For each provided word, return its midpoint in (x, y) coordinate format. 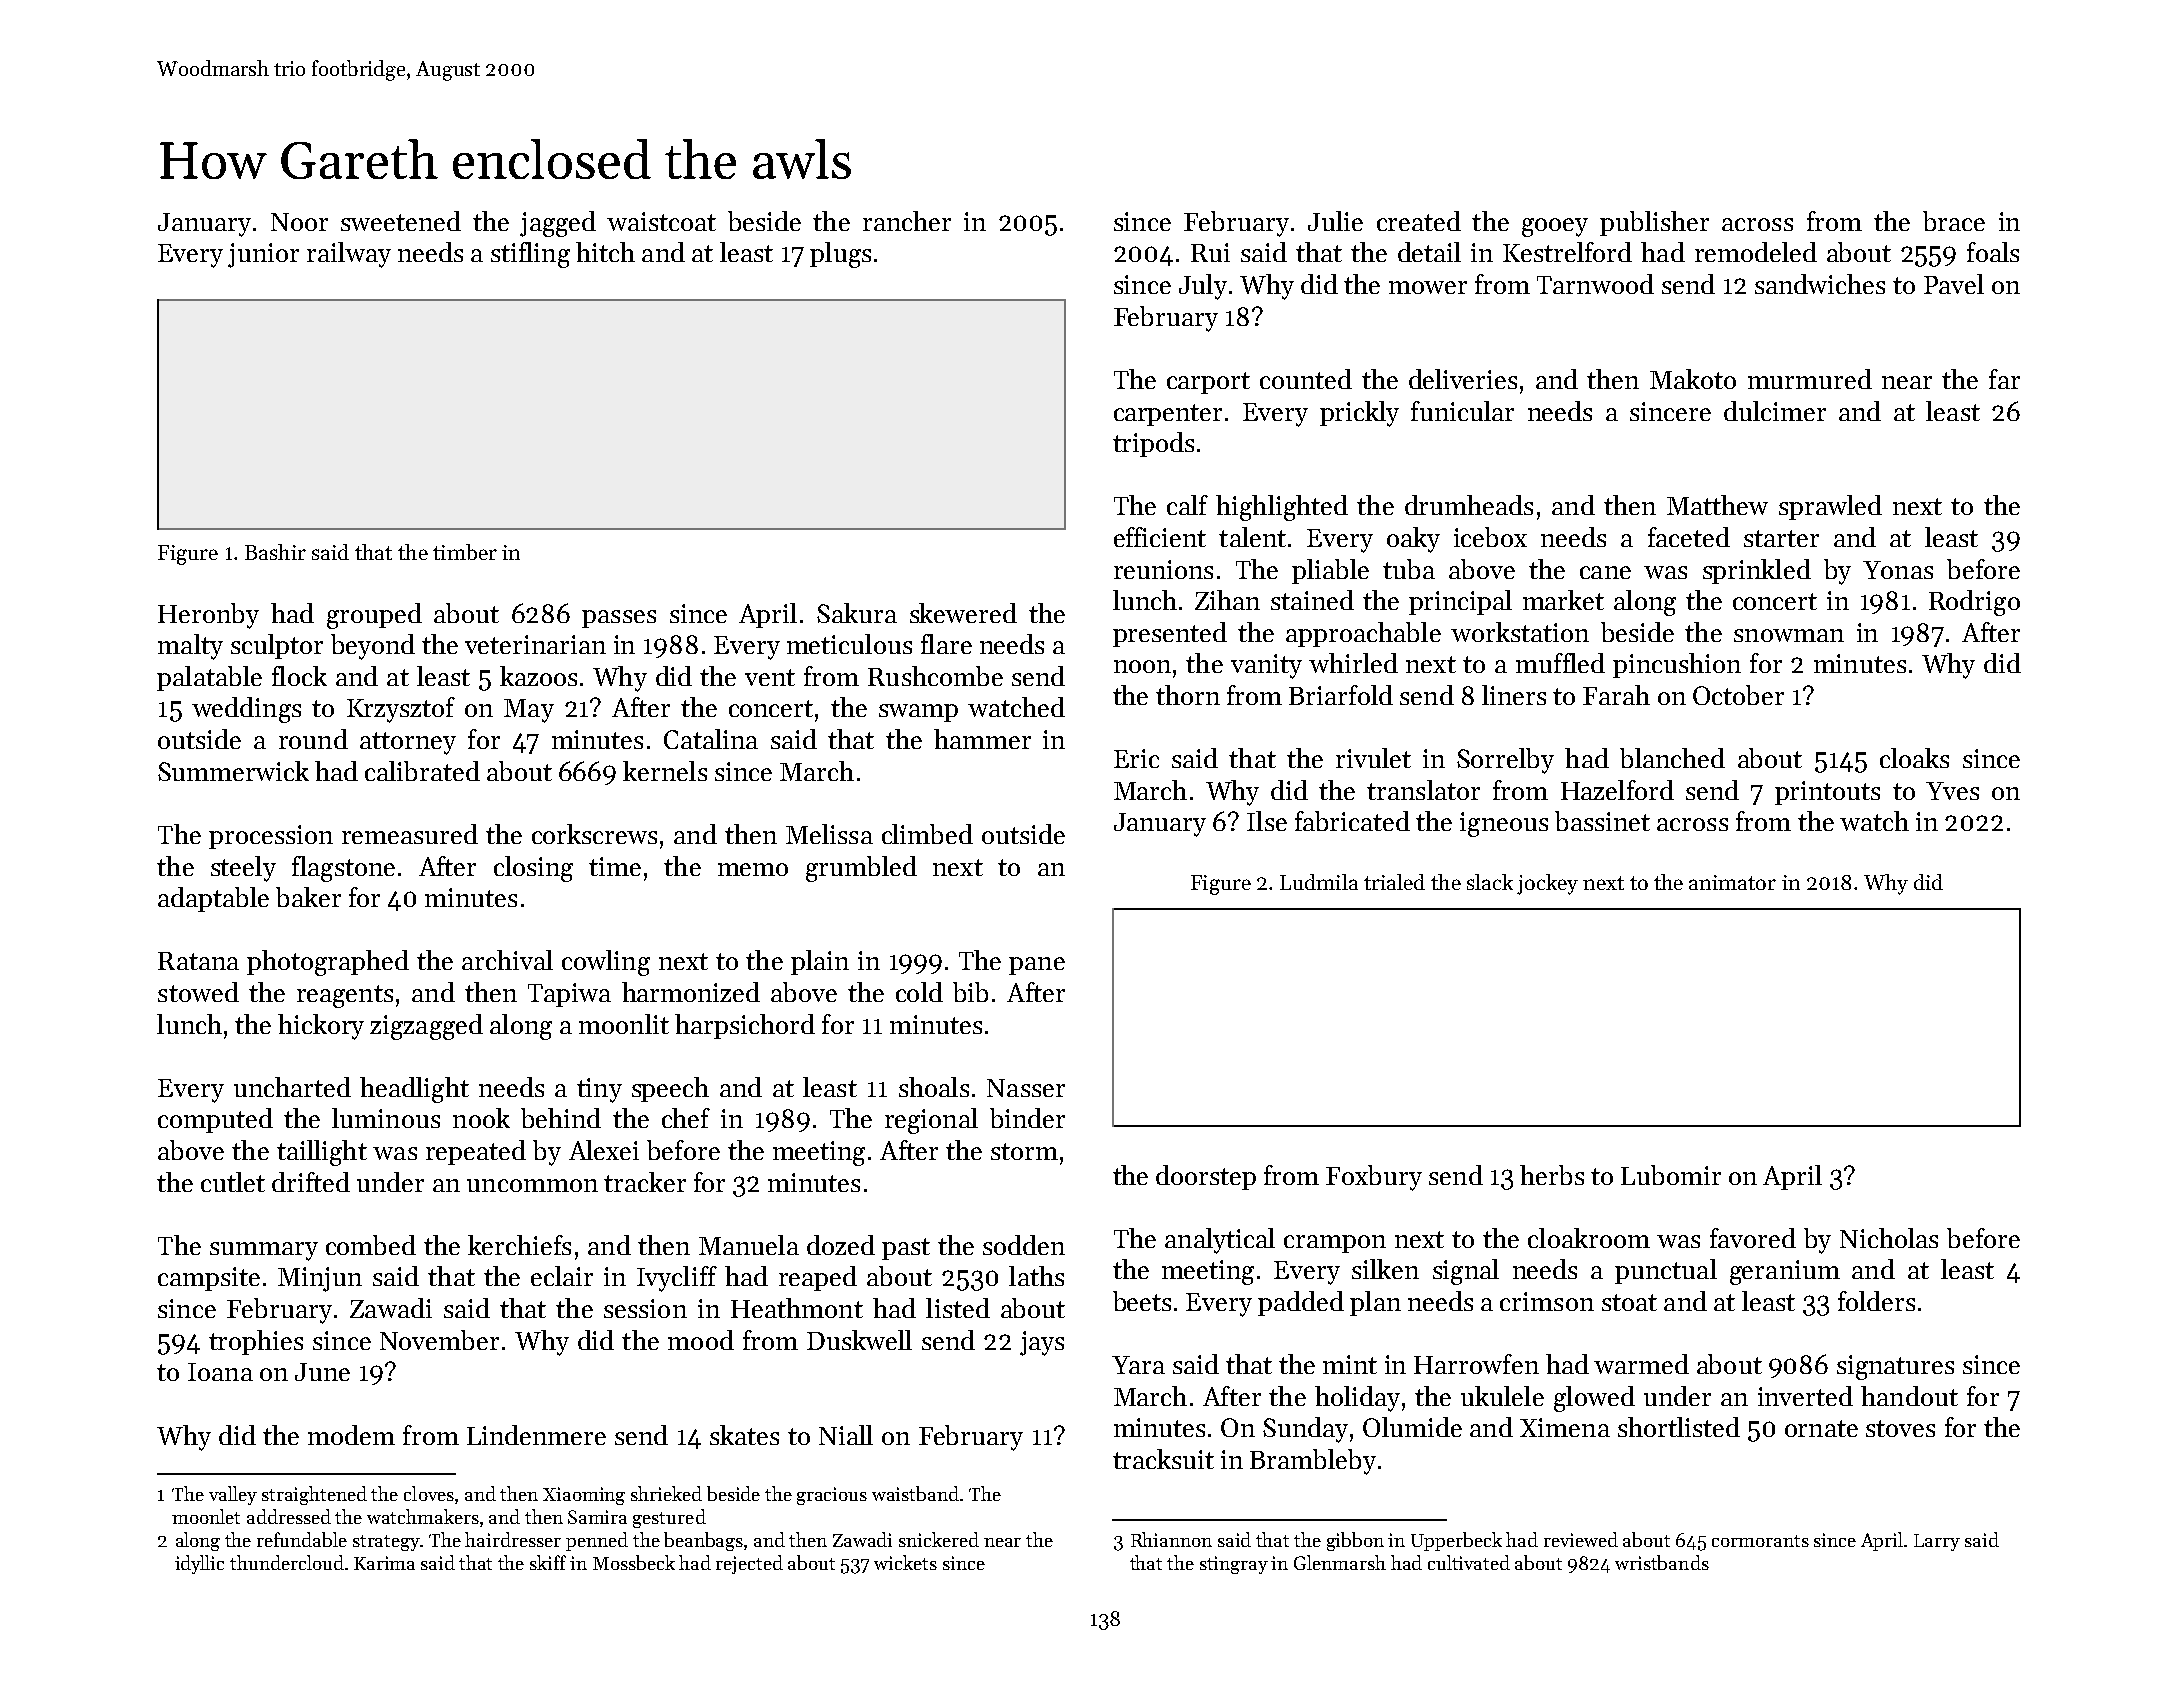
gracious (832, 1496)
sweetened (401, 221)
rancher (907, 221)
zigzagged (426, 1027)
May (529, 711)
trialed (1394, 882)
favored (1753, 1238)
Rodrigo (1974, 603)
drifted (311, 1182)
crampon (1335, 1244)
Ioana (220, 1372)
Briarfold (1341, 695)
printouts (1827, 793)
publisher (1654, 223)
